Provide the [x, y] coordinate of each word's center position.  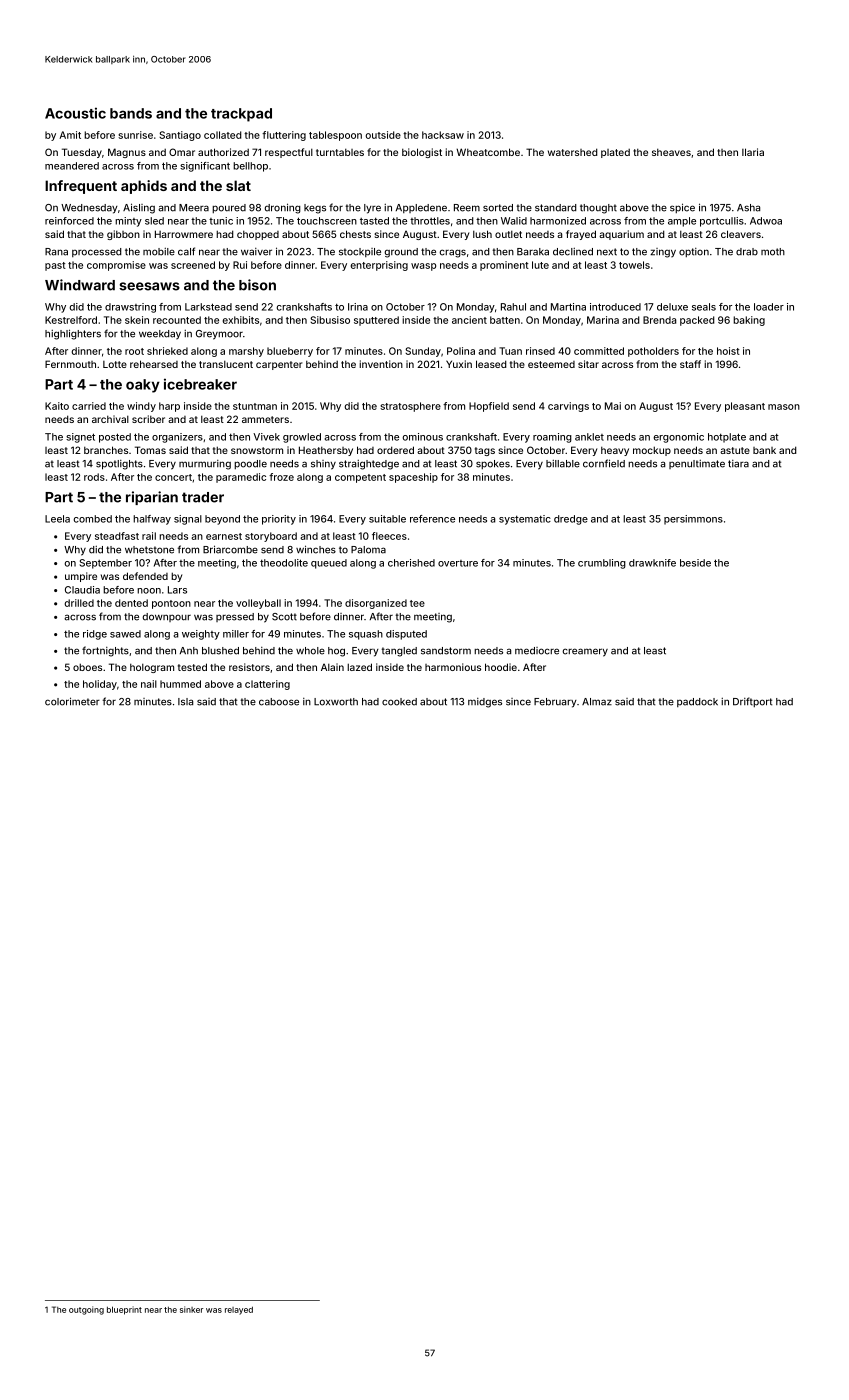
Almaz [597, 702]
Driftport [752, 702]
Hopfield [489, 407]
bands [131, 113]
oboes [87, 667]
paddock [697, 702]
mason [784, 407]
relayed [239, 1310]
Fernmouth [70, 364]
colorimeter [72, 701]
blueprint [124, 1310]
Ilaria [753, 152]
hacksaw [443, 135]
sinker [191, 1309]
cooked [399, 702]
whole [310, 651]
